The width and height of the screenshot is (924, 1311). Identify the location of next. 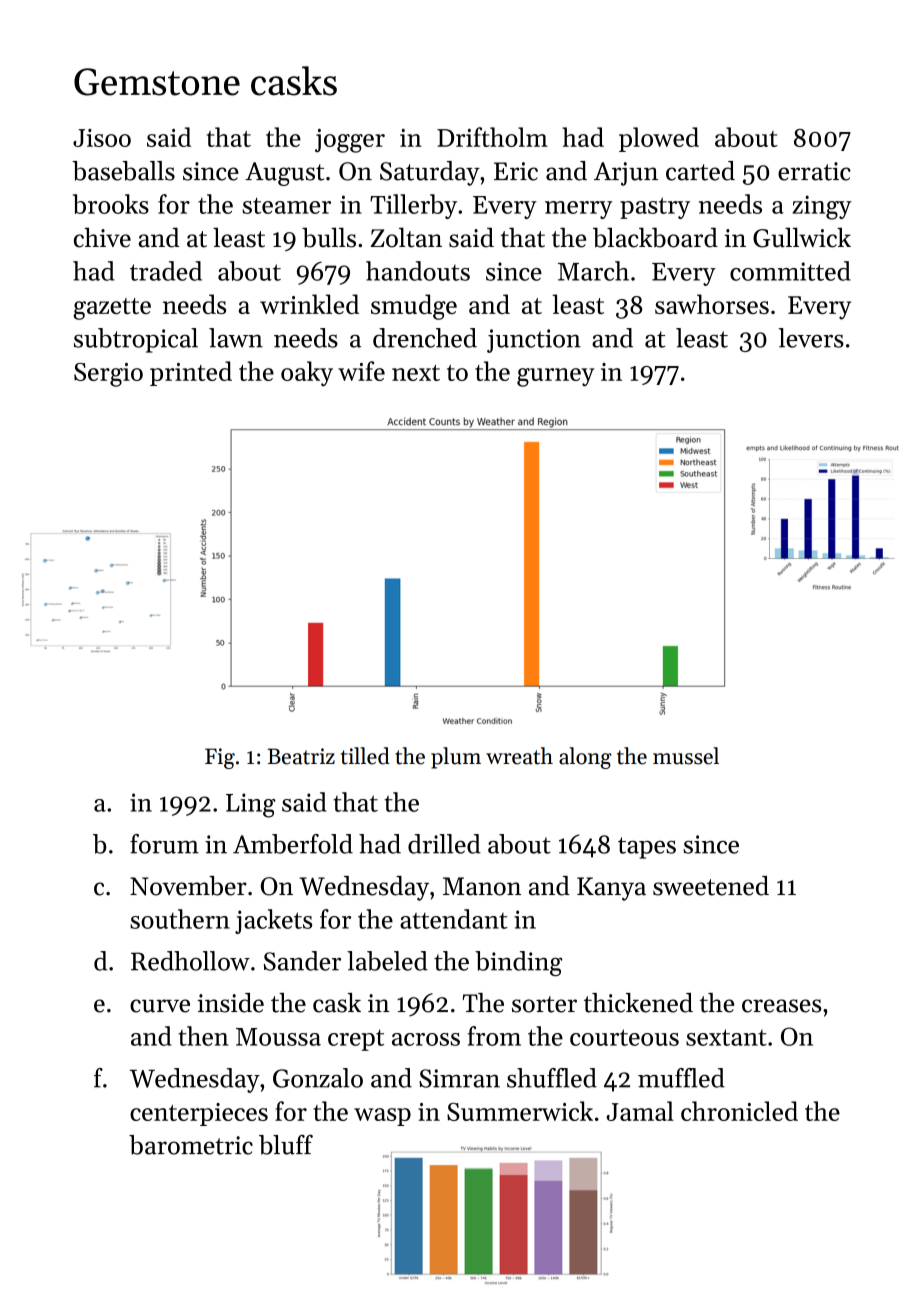
(416, 373).
